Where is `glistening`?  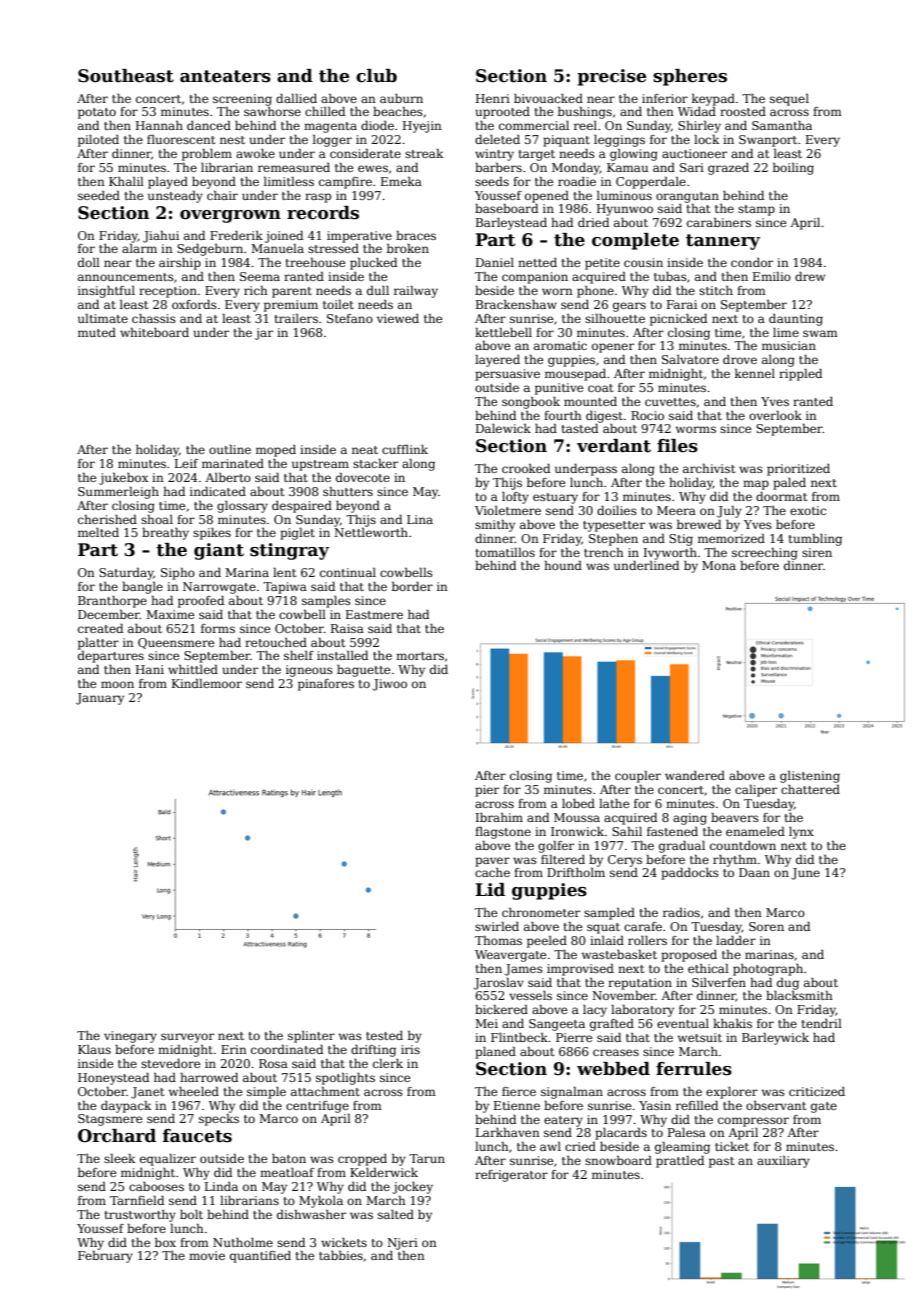 glistening is located at coordinates (810, 777).
